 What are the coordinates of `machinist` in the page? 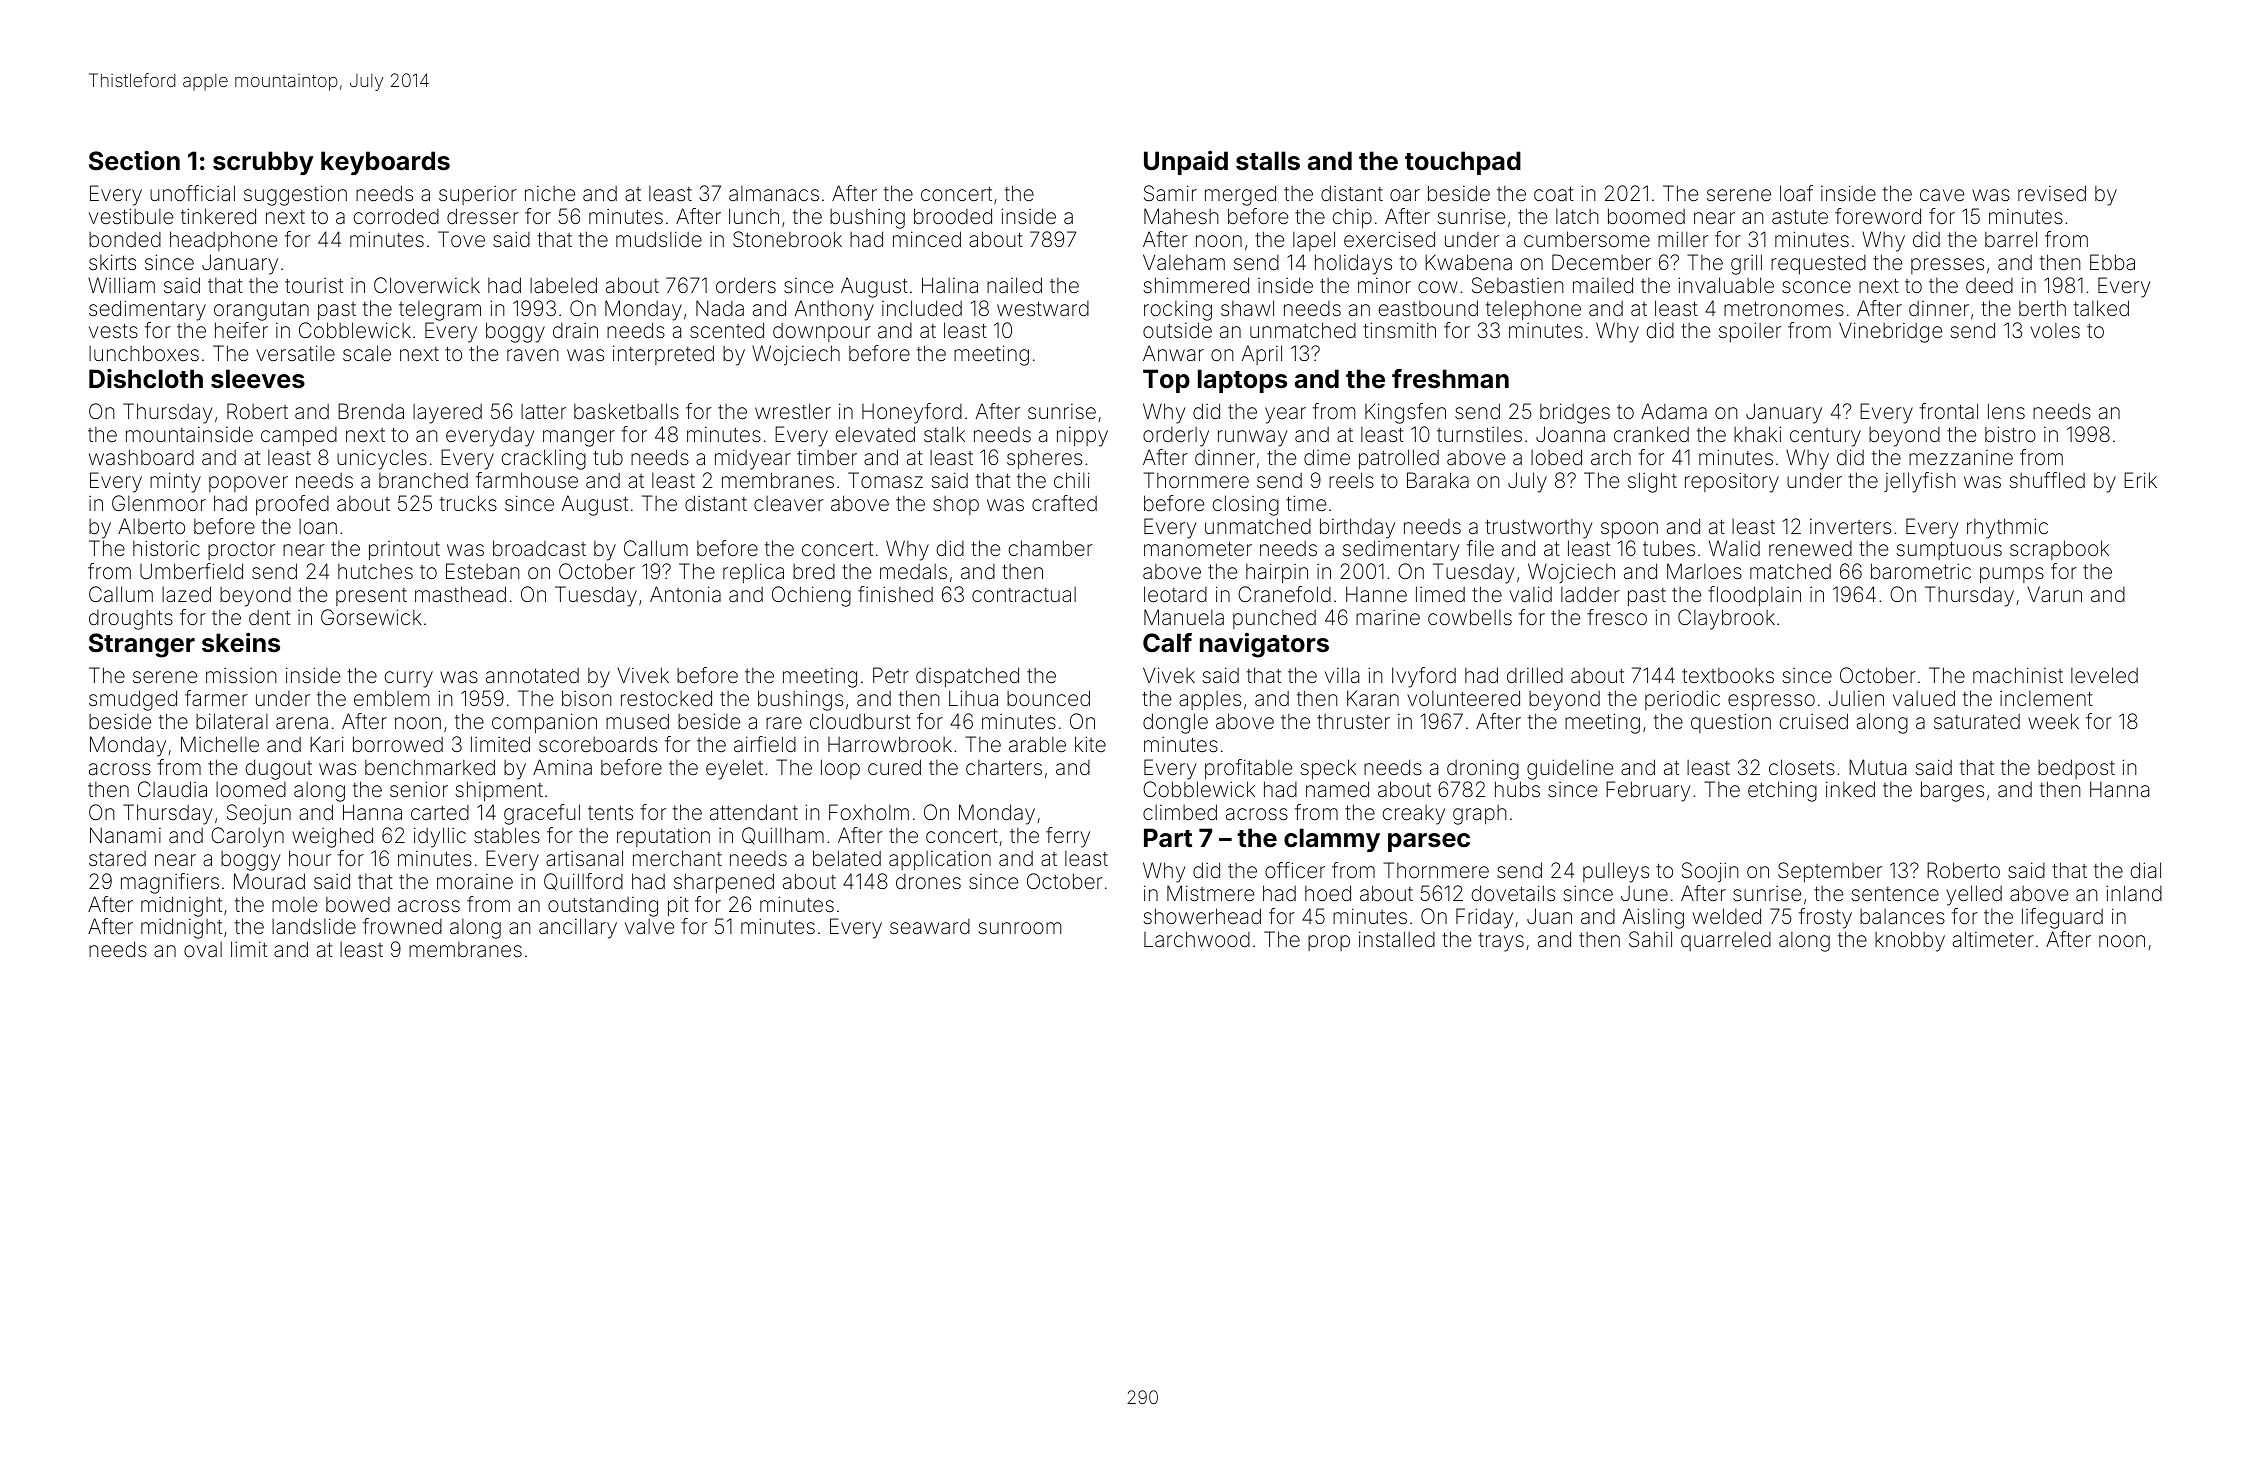 It's located at (2018, 675).
